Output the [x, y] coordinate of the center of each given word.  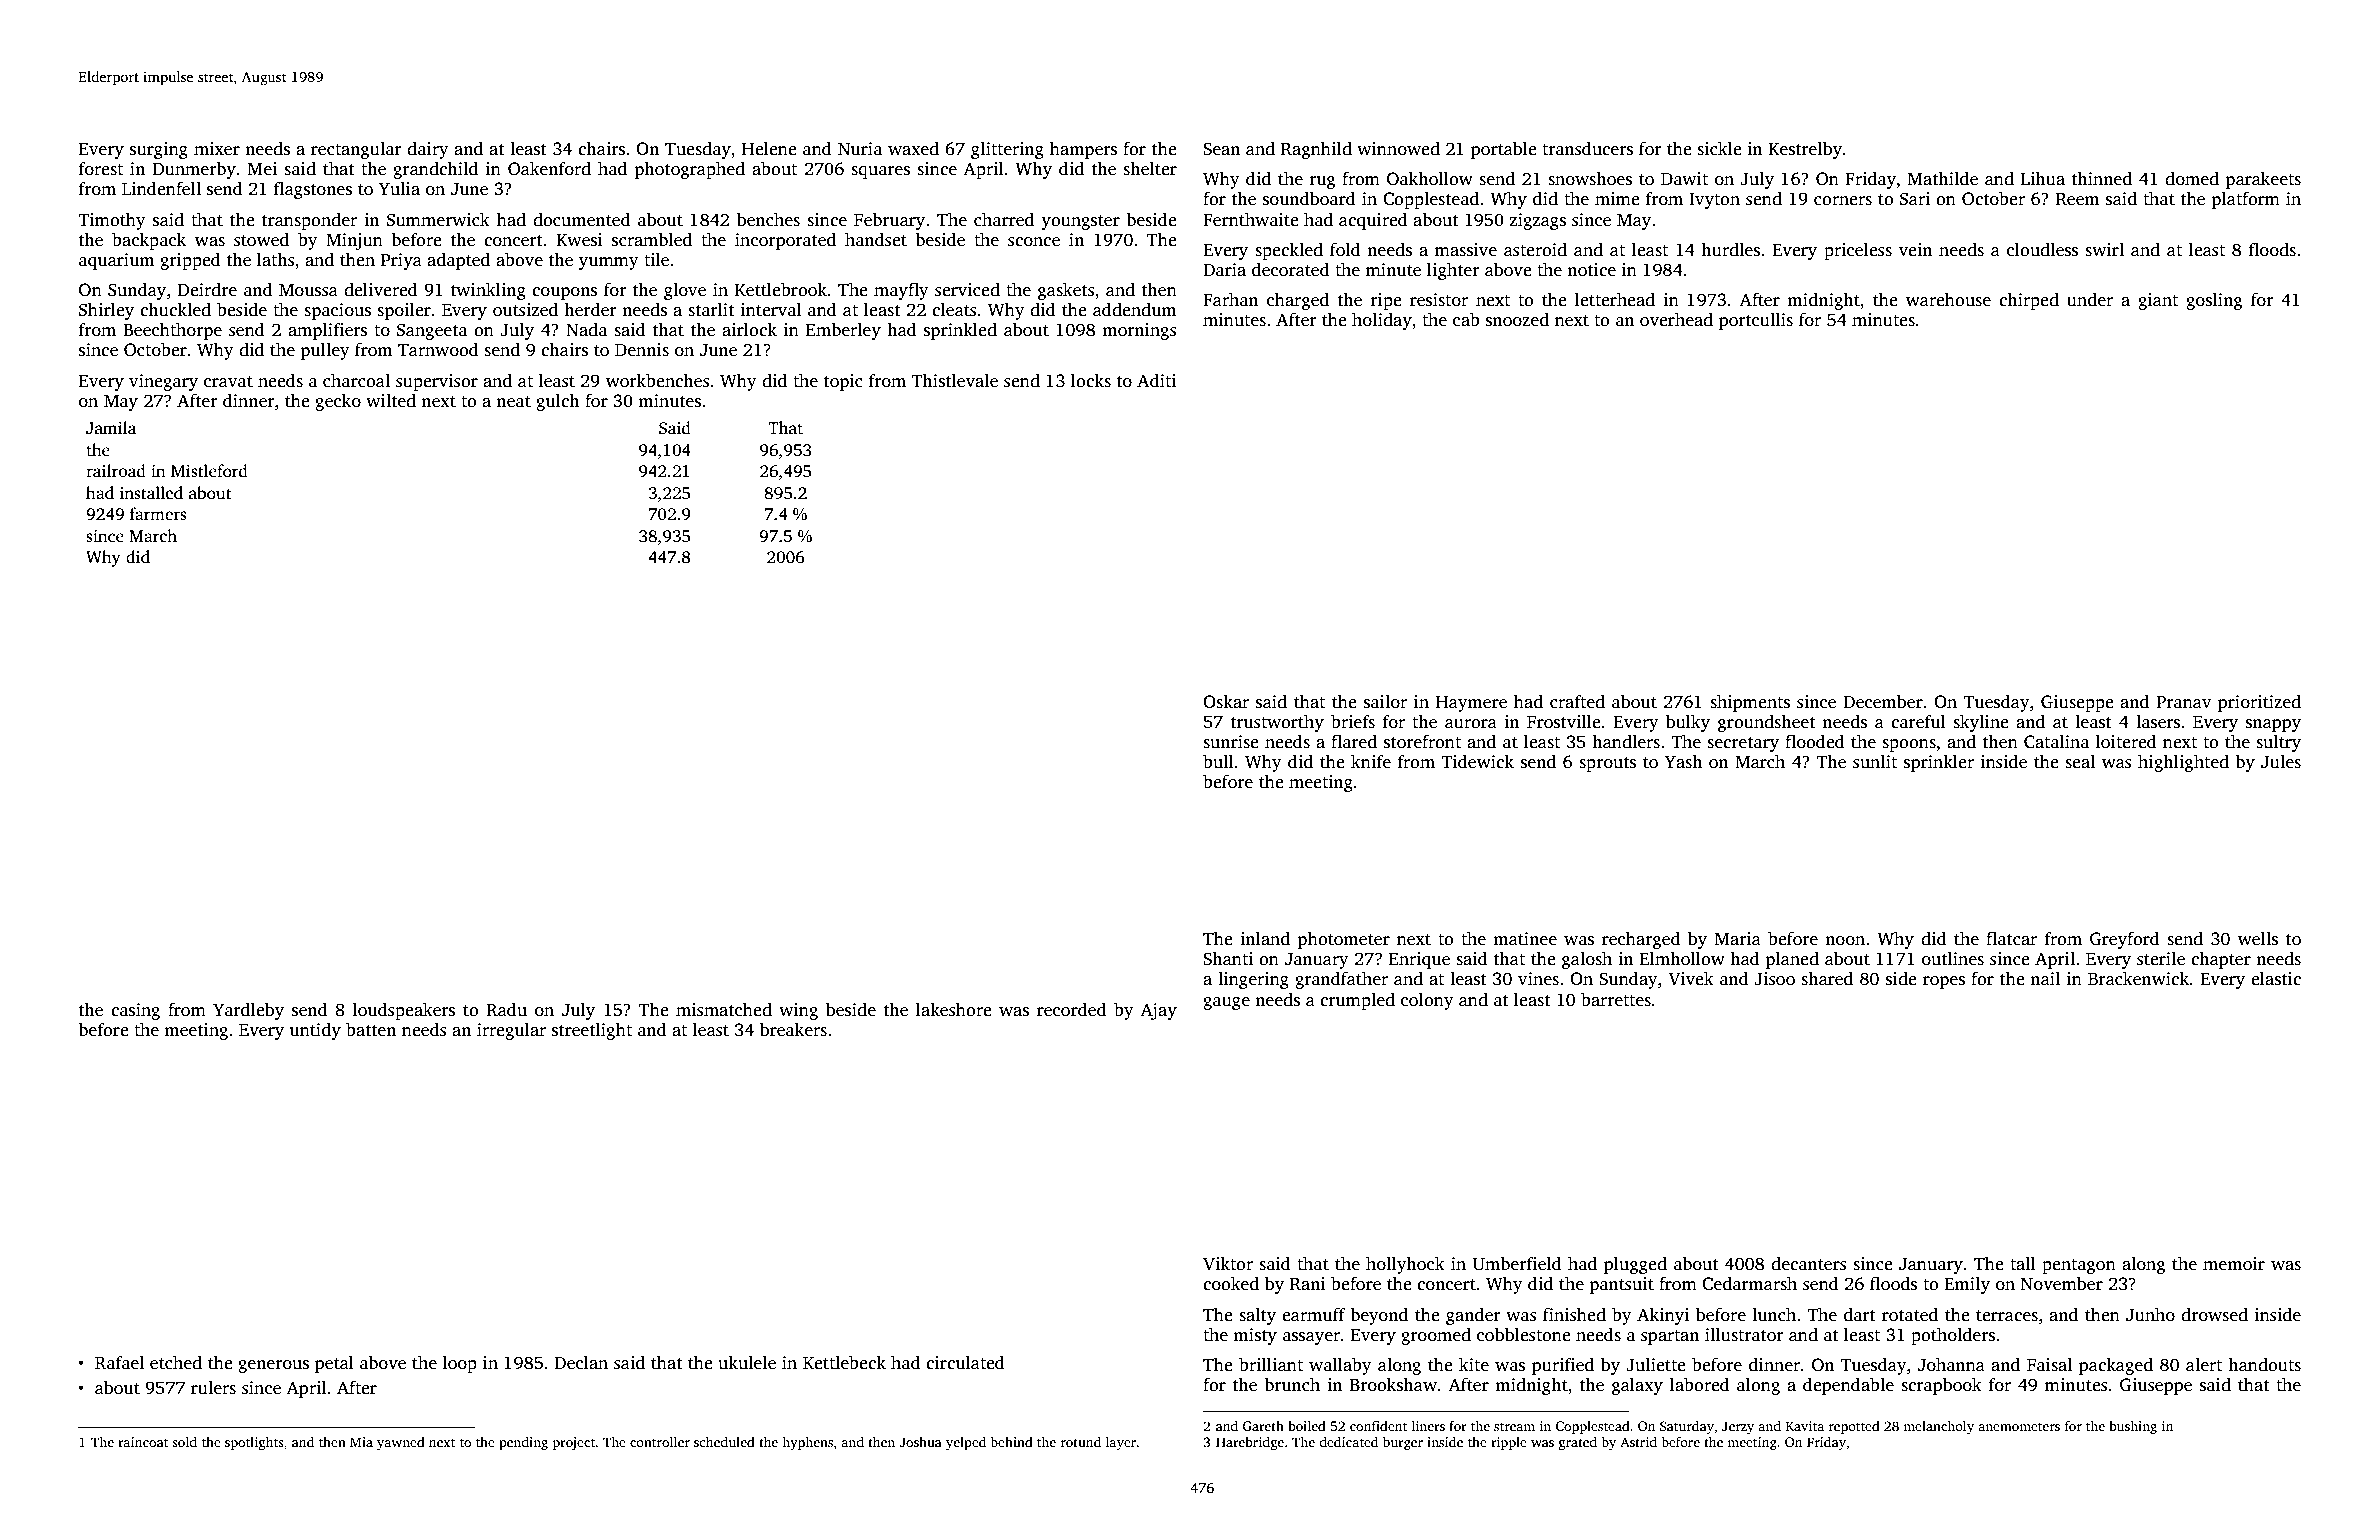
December [1883, 701]
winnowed [1398, 148]
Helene [769, 148]
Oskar [1226, 702]
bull [1218, 761]
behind [1011, 1442]
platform [2245, 200]
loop [460, 1364]
